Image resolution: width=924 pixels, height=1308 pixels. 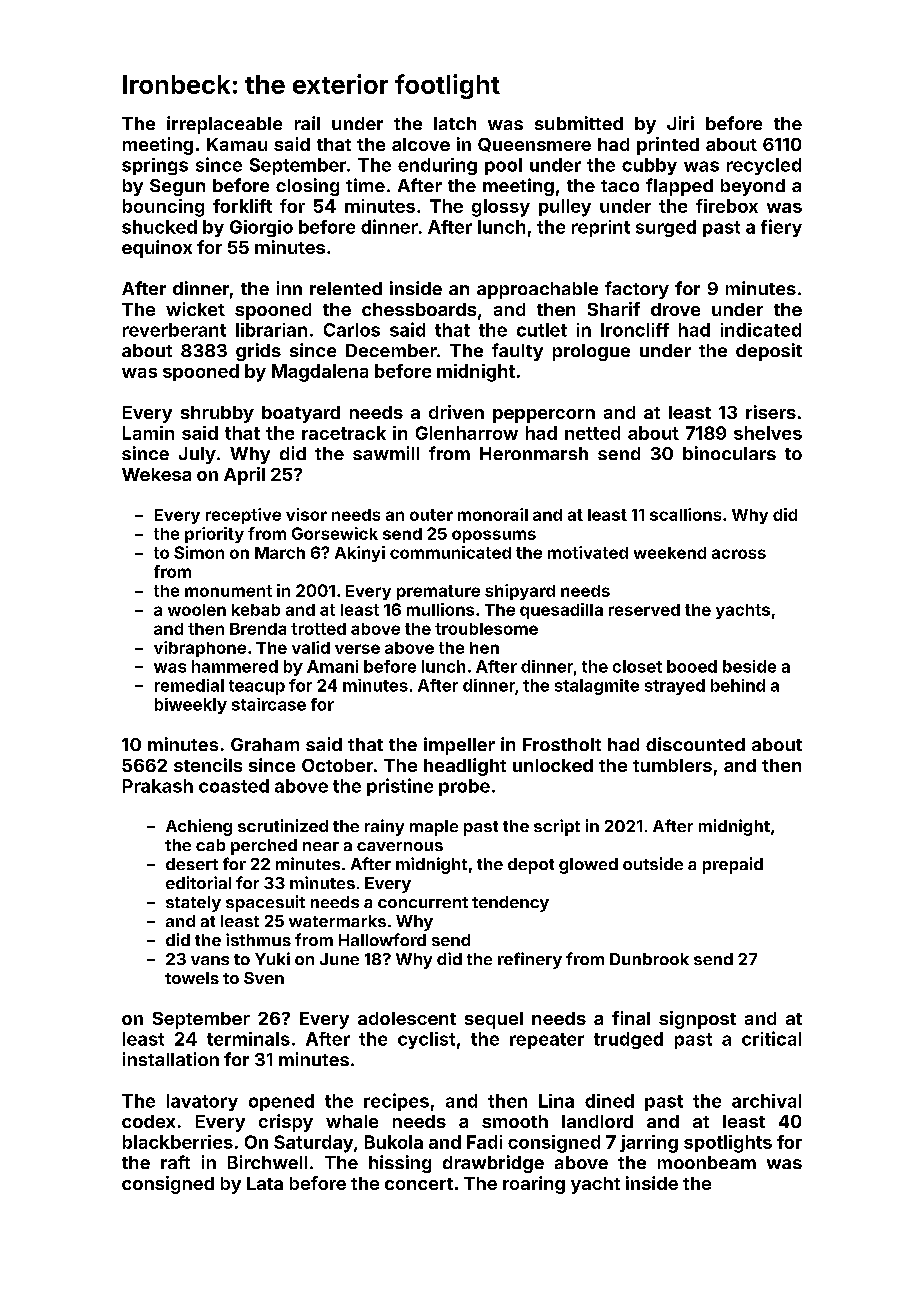 What do you see at coordinates (357, 649) in the image?
I see `verse` at bounding box center [357, 649].
